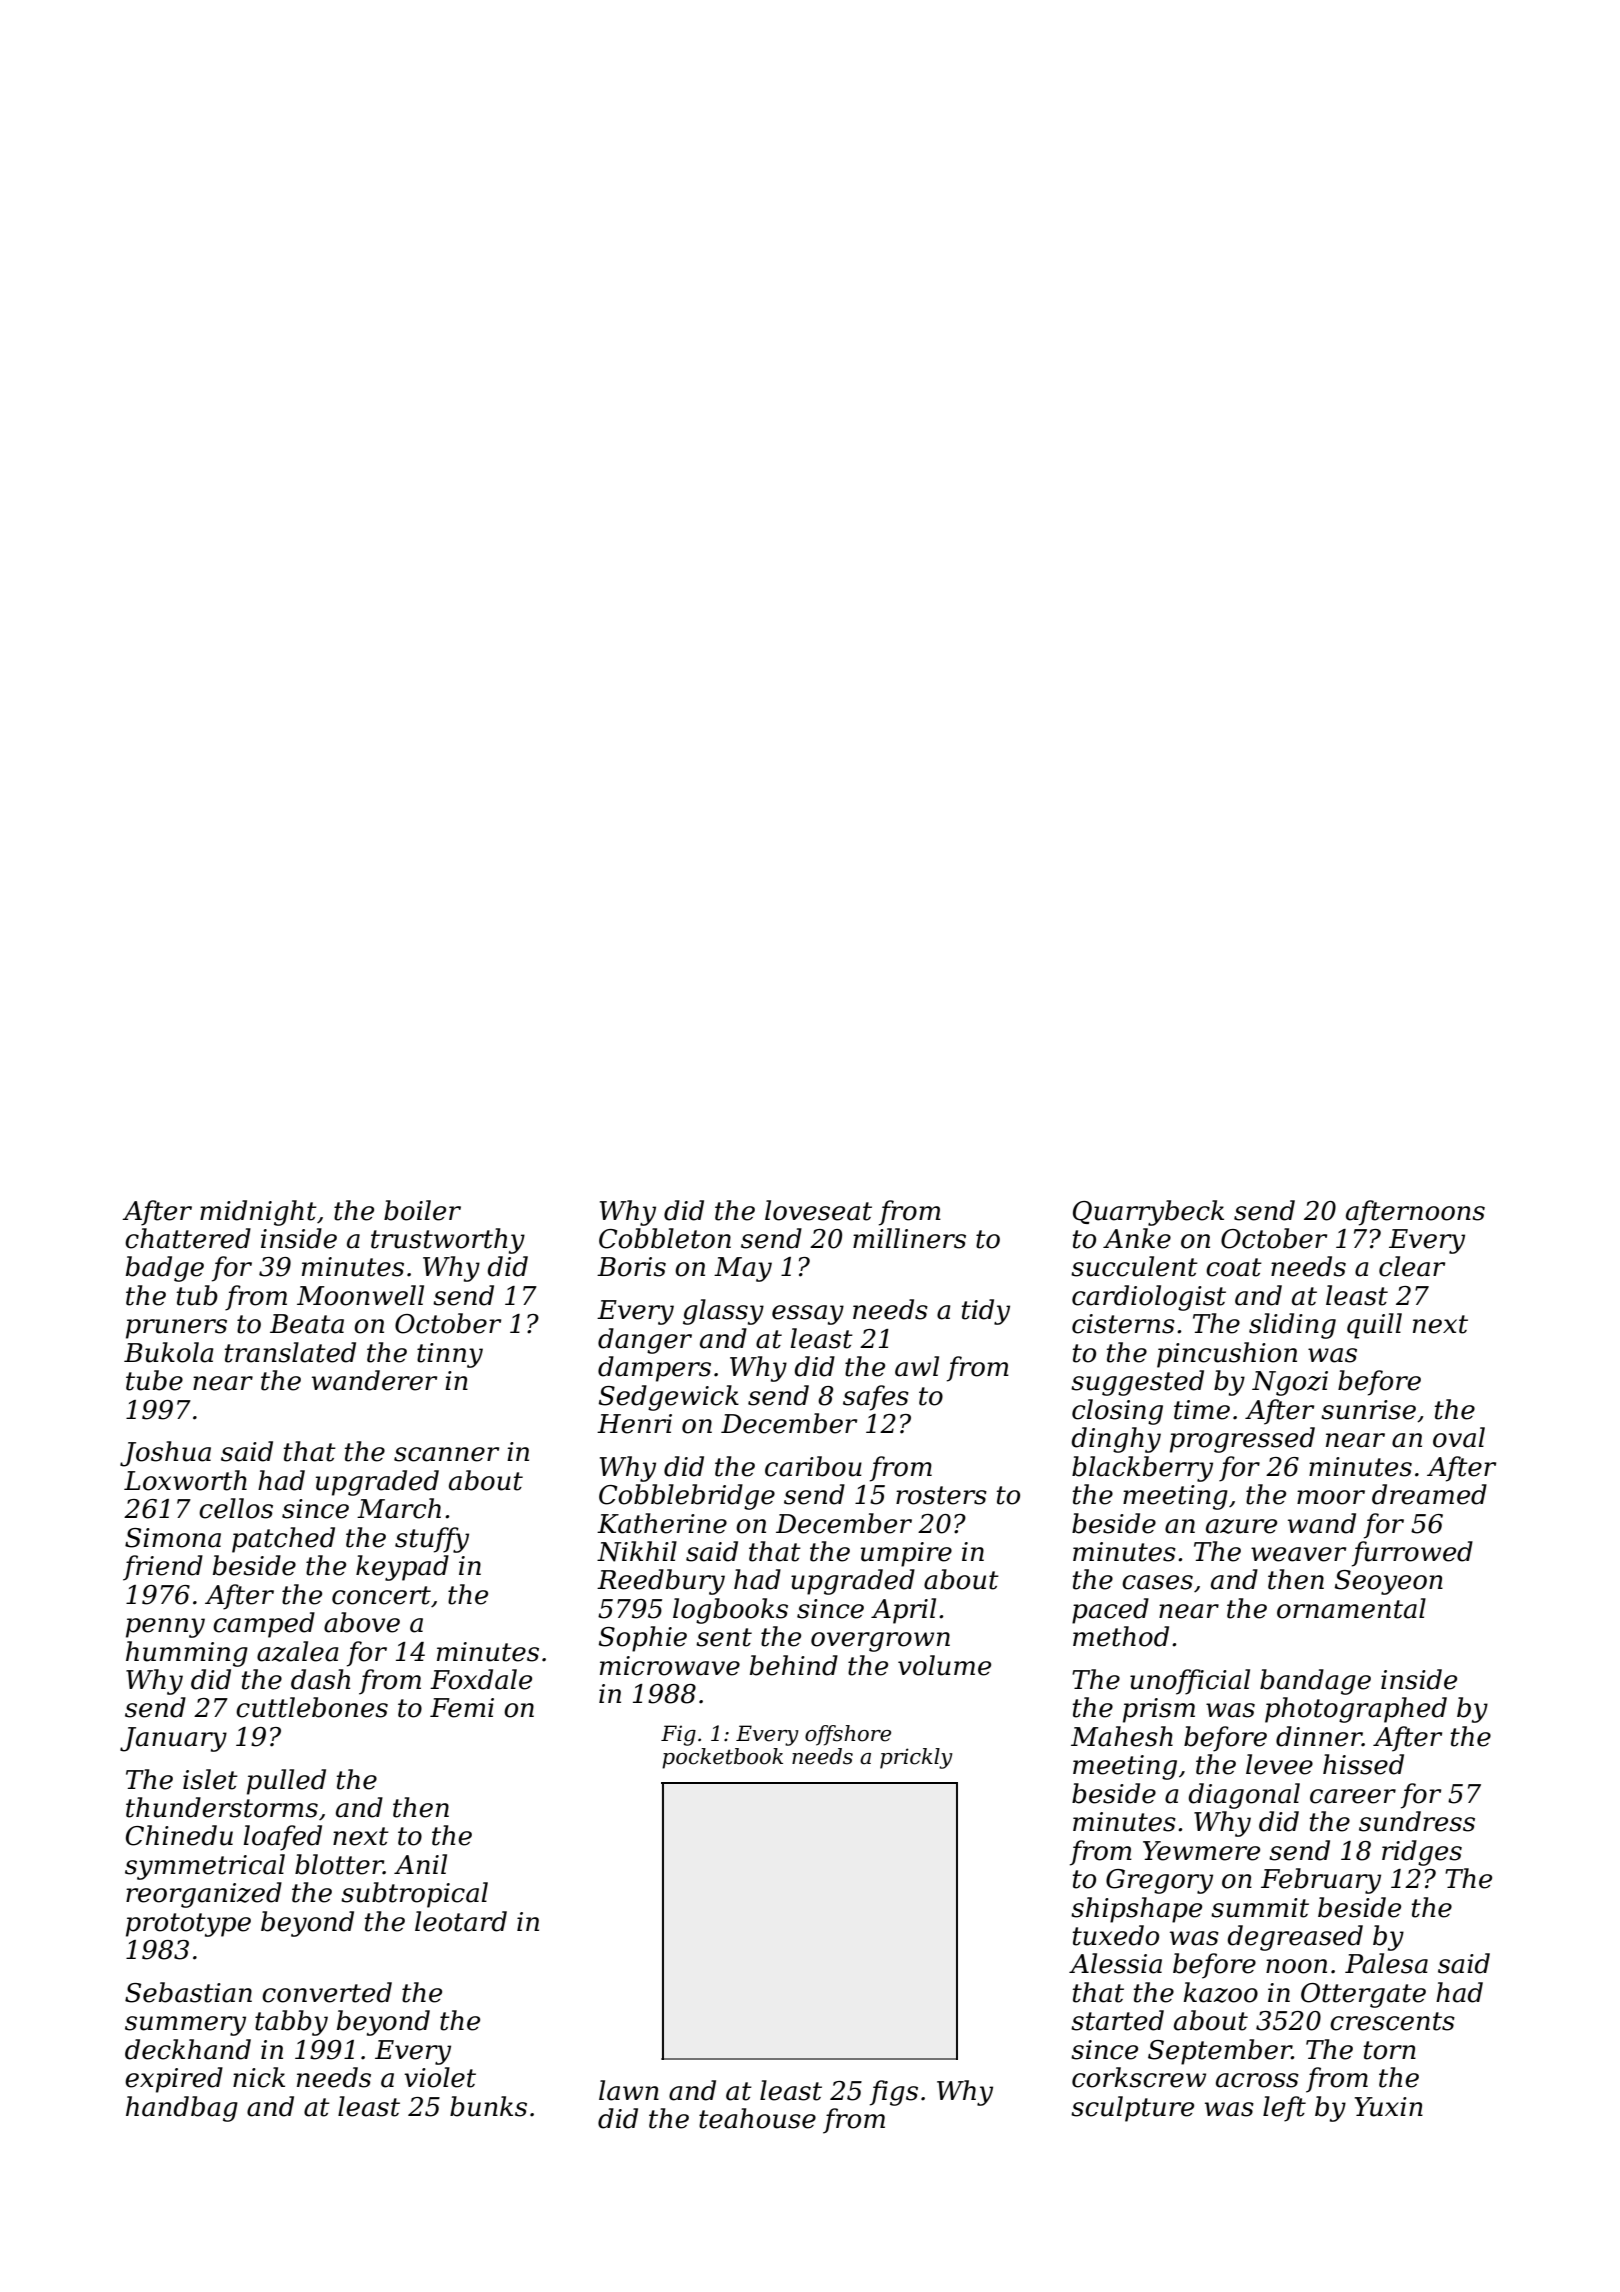  I want to click on Quarrybeck, so click(1148, 1213).
